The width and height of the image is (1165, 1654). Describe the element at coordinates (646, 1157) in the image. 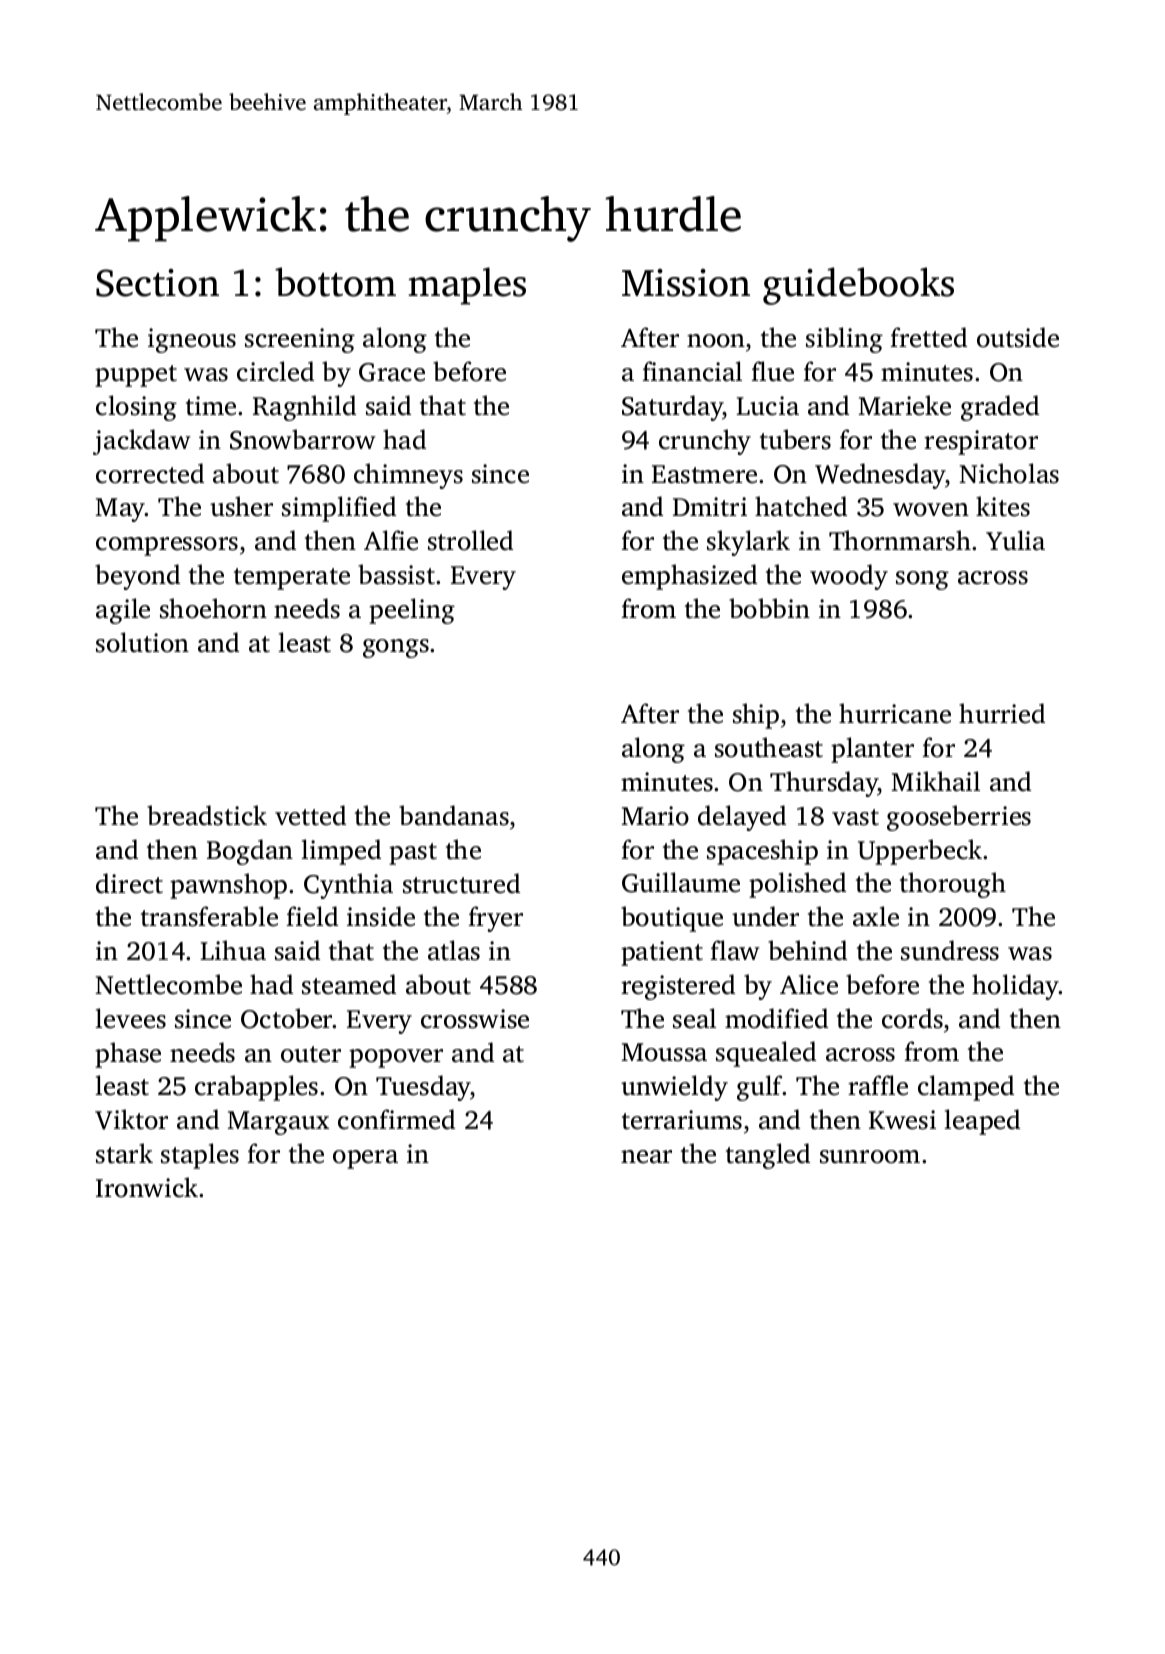

I see `near` at that location.
